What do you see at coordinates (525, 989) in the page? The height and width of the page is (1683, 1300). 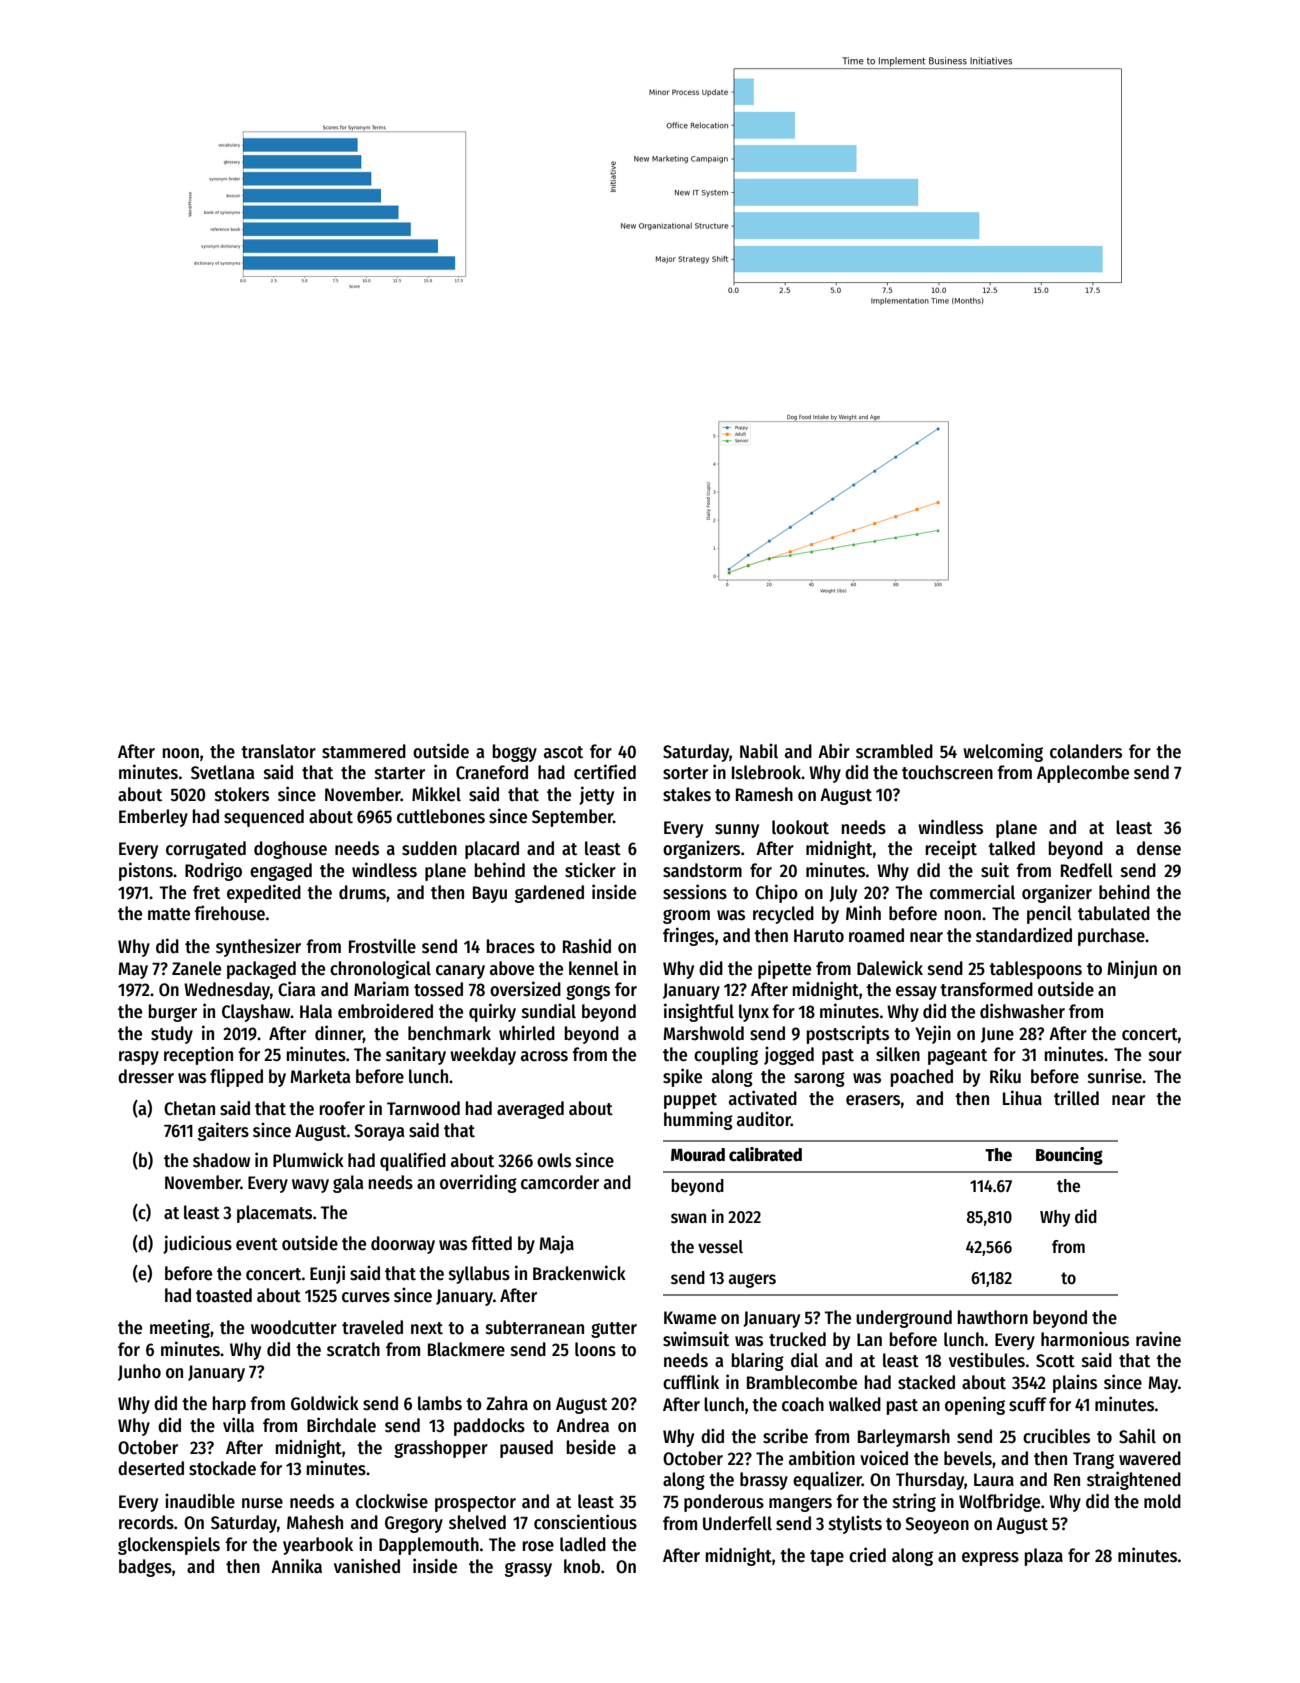 I see `oversized` at bounding box center [525, 989].
